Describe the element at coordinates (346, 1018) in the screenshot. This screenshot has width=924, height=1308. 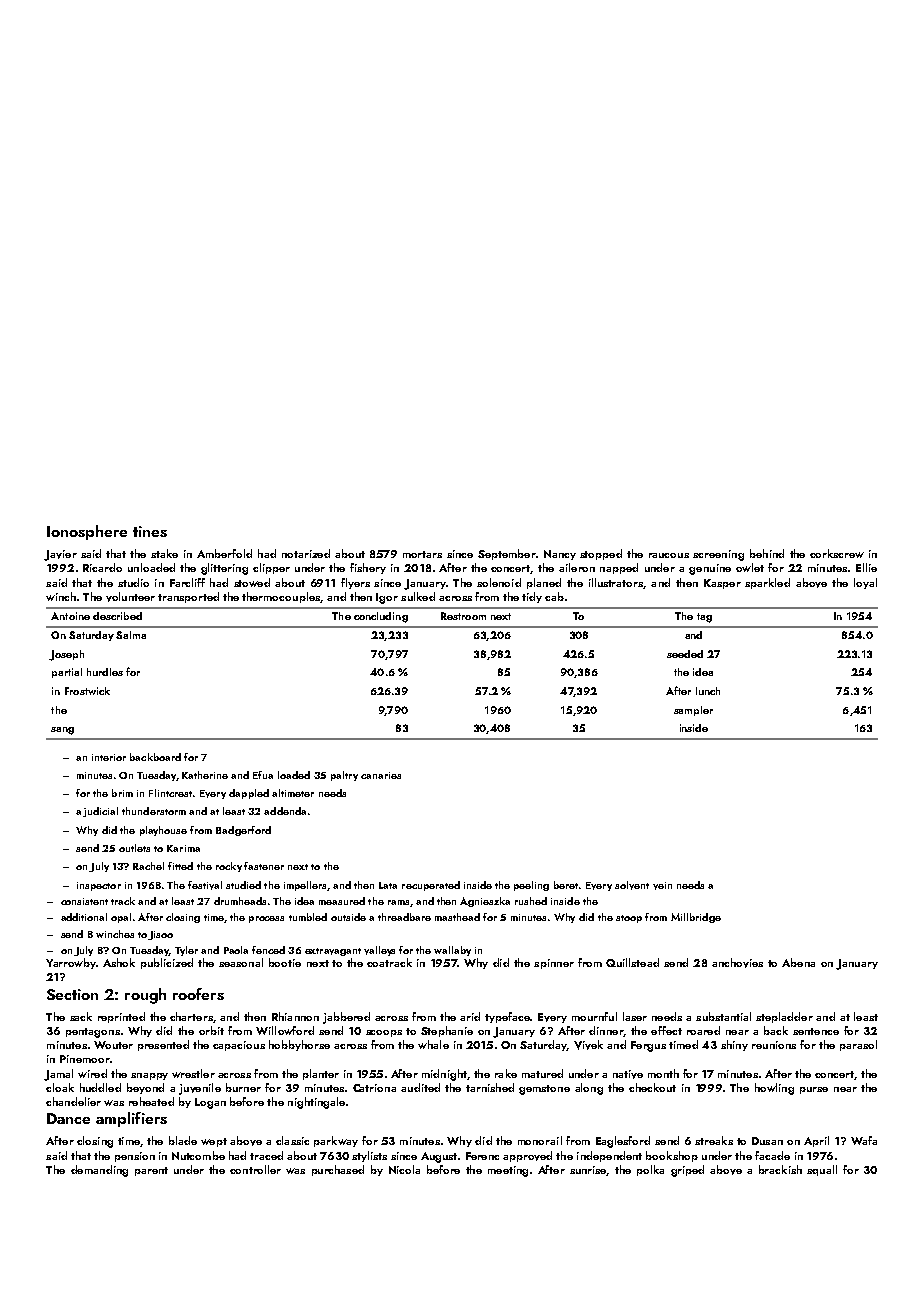
I see `jabbered` at that location.
